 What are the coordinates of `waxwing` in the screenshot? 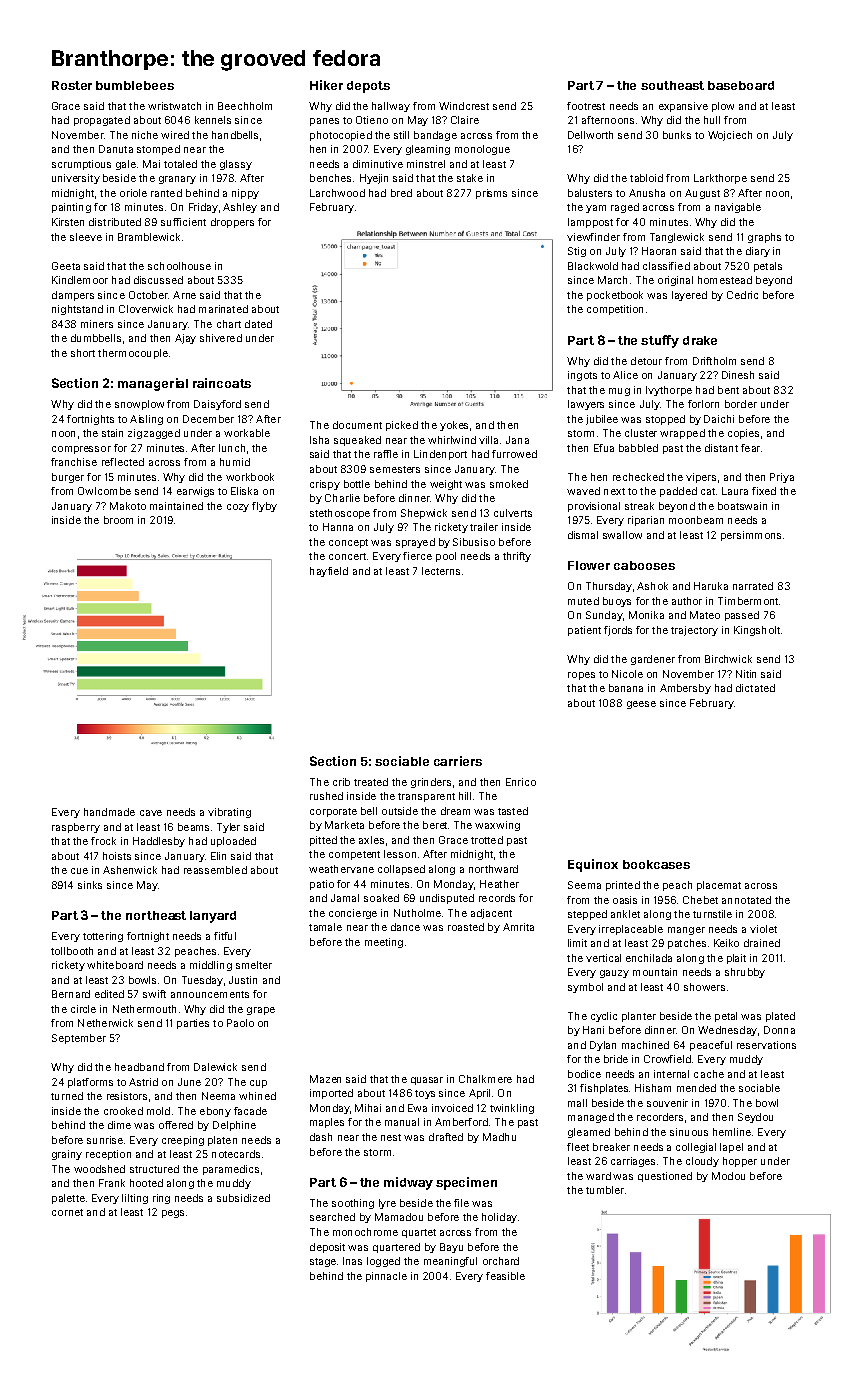 It's located at (497, 826).
